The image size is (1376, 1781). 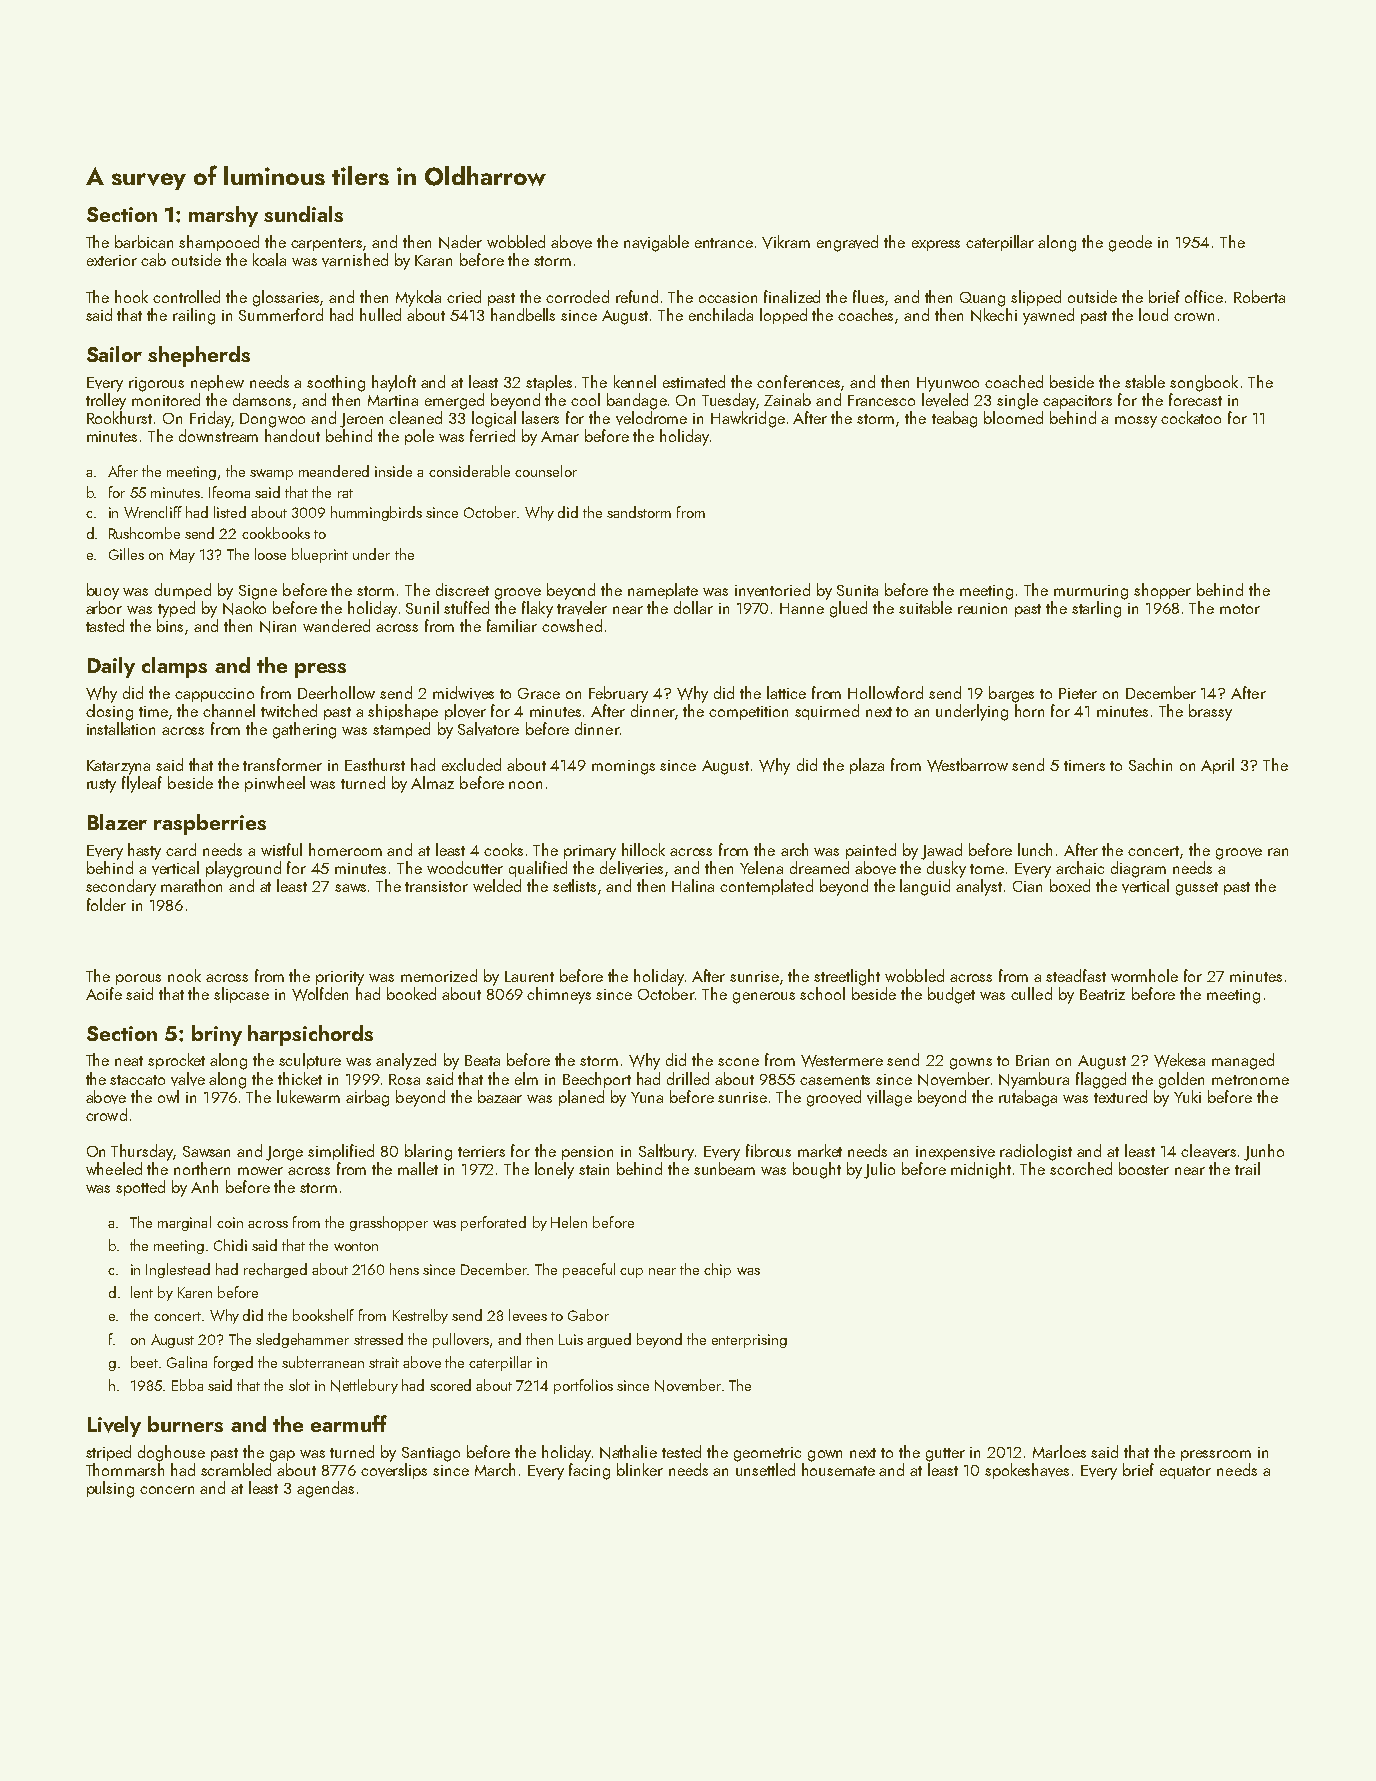 What do you see at coordinates (109, 712) in the screenshot?
I see `closing` at bounding box center [109, 712].
